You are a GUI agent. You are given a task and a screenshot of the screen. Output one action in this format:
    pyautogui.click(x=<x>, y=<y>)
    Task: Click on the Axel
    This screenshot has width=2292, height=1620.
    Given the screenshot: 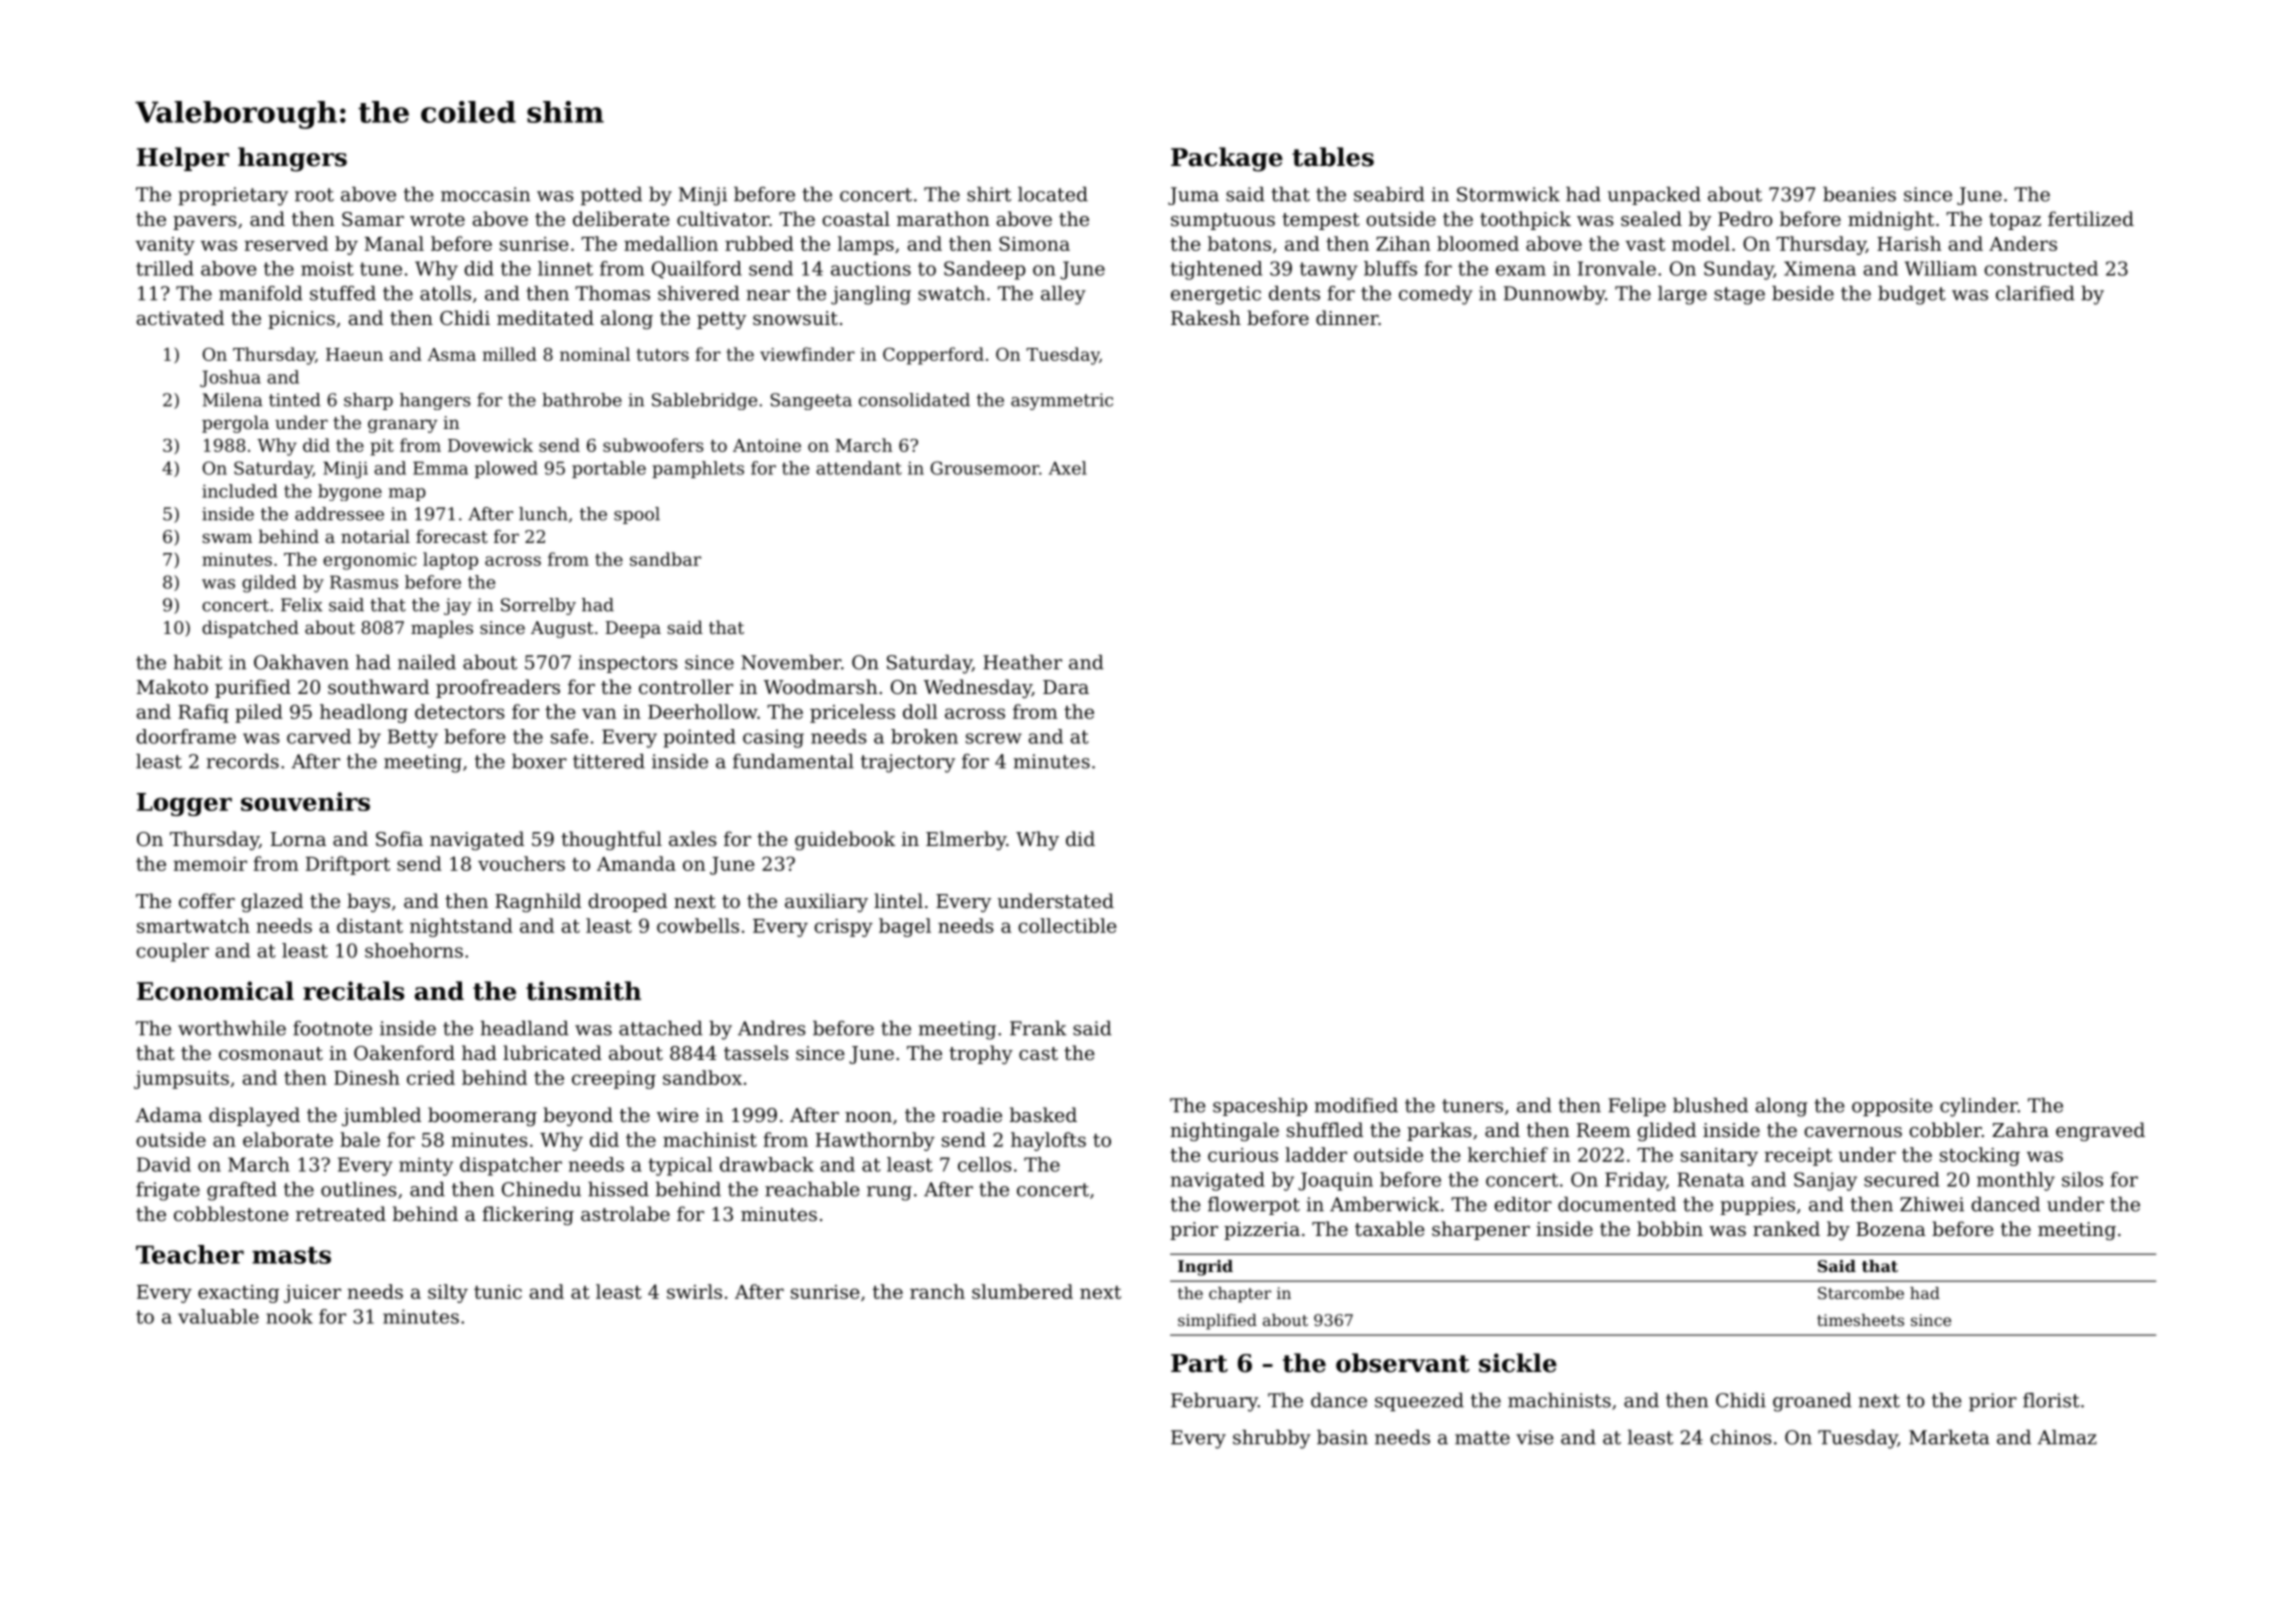 What is the action you would take?
    pyautogui.click(x=1068, y=468)
